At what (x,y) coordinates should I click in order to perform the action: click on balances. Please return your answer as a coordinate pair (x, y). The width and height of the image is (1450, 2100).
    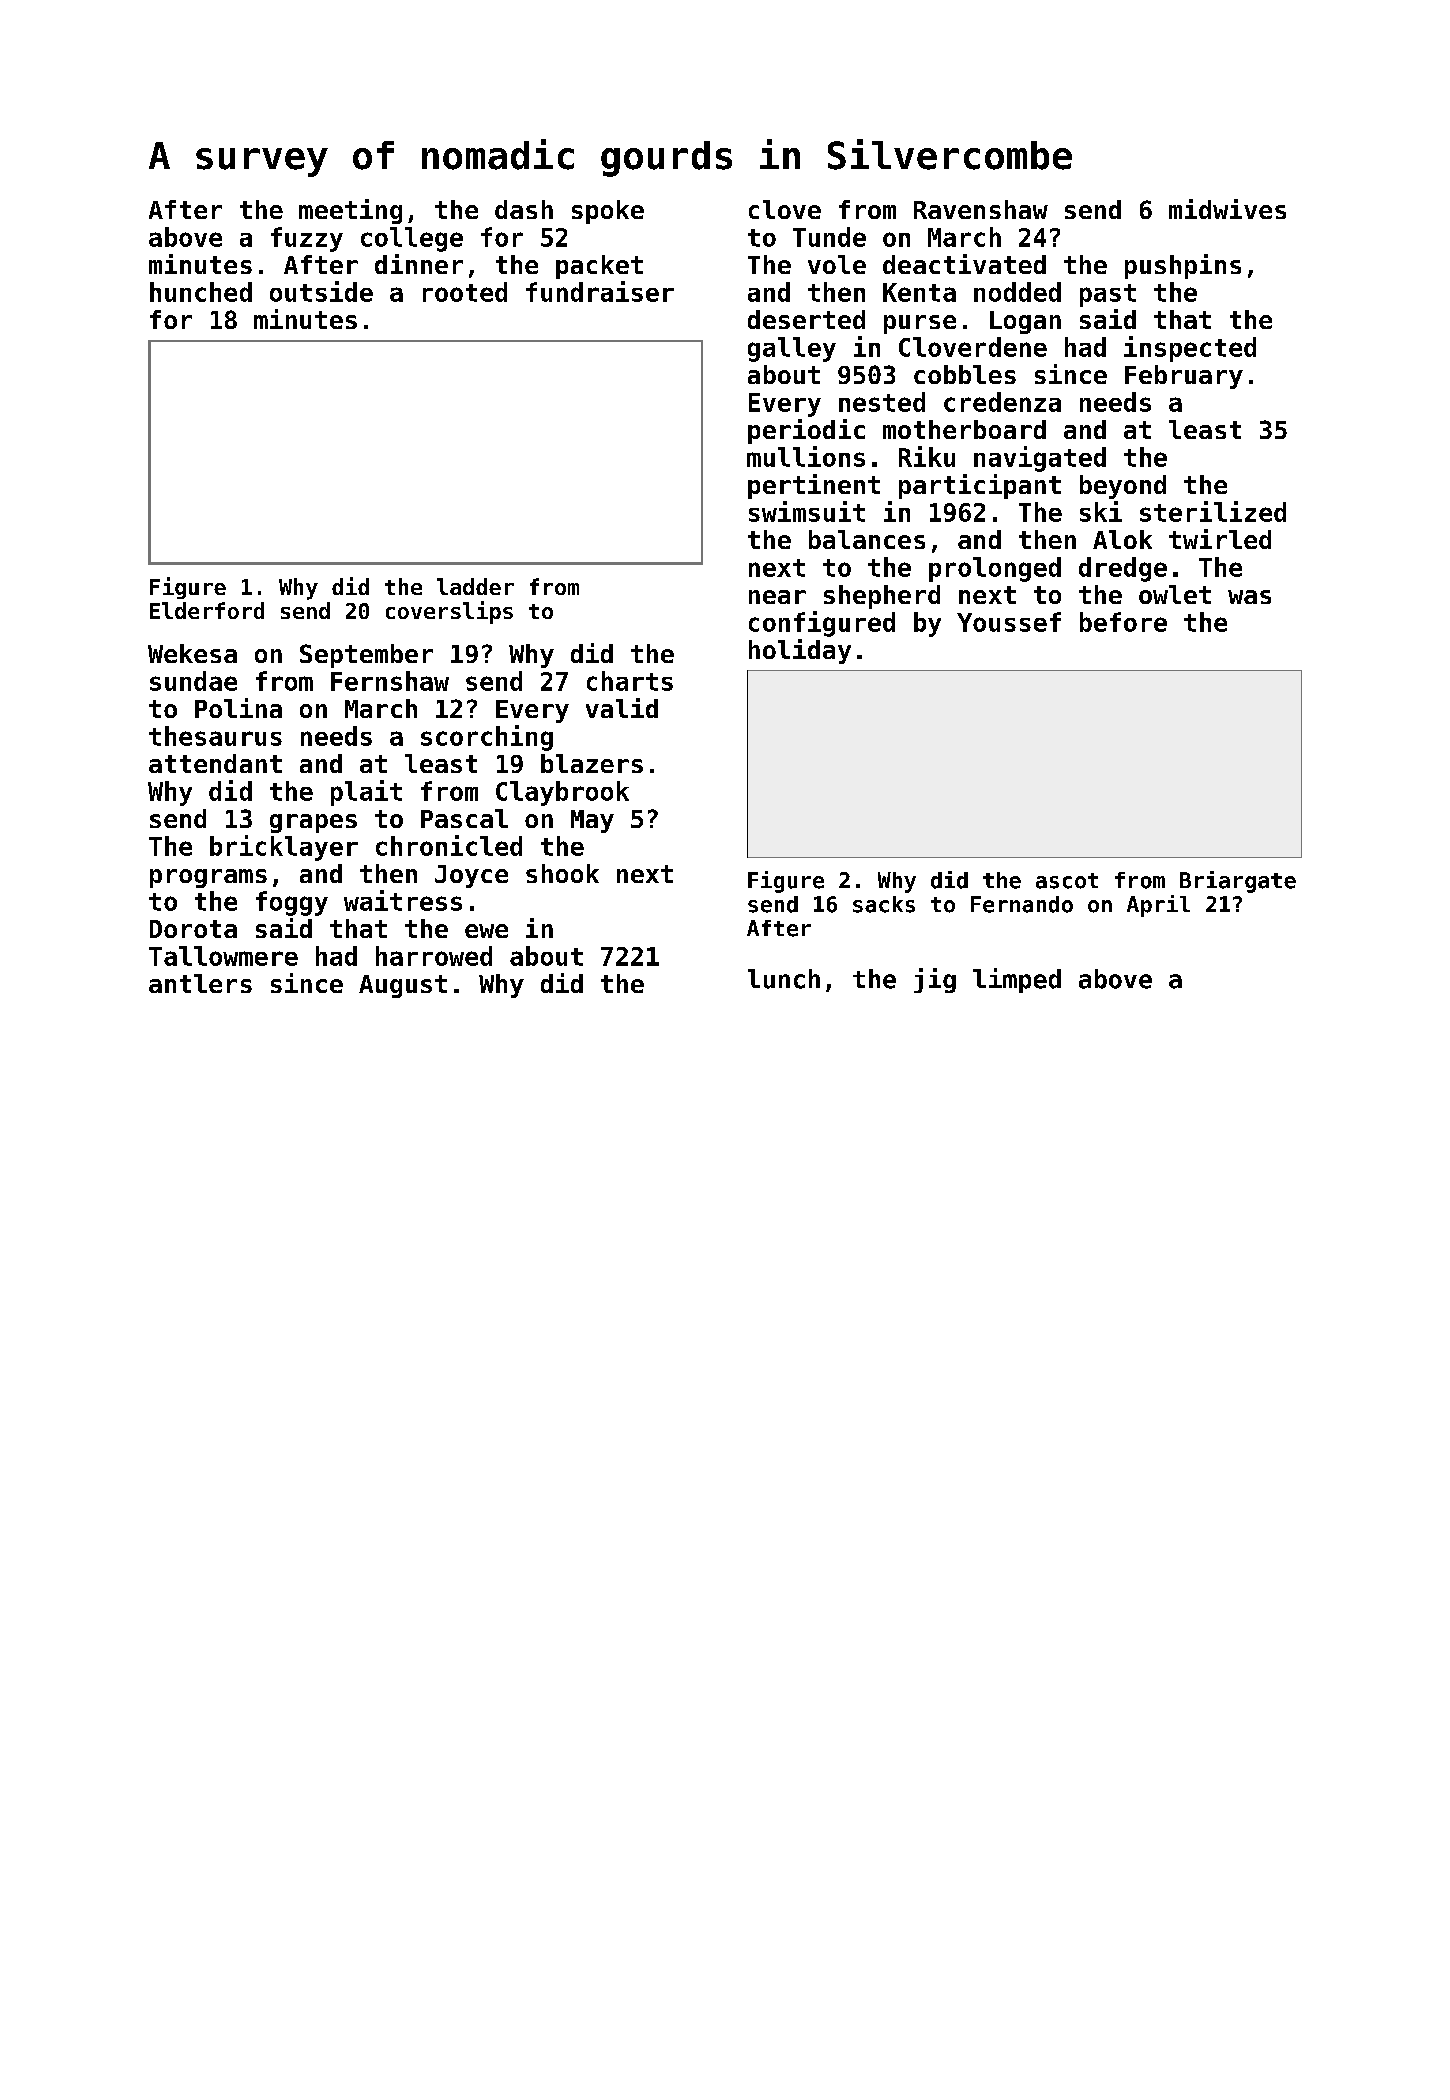
    Looking at the image, I should click on (867, 539).
